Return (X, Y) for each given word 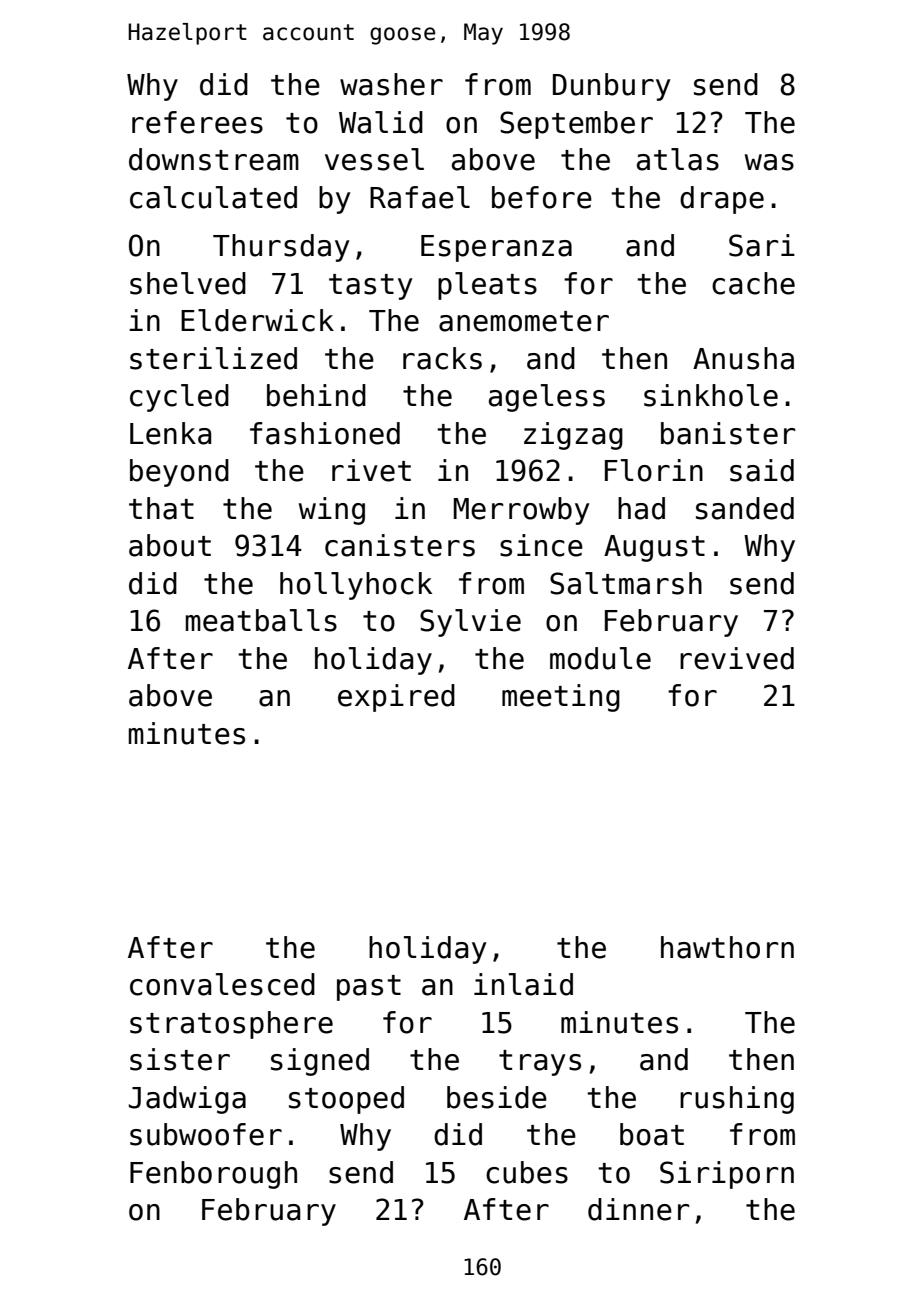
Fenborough (213, 1175)
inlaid (523, 984)
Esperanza (496, 248)
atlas (678, 159)
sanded (745, 508)
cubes (527, 1172)
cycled (179, 398)
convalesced (222, 984)
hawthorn (727, 947)
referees (197, 122)
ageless (547, 398)
